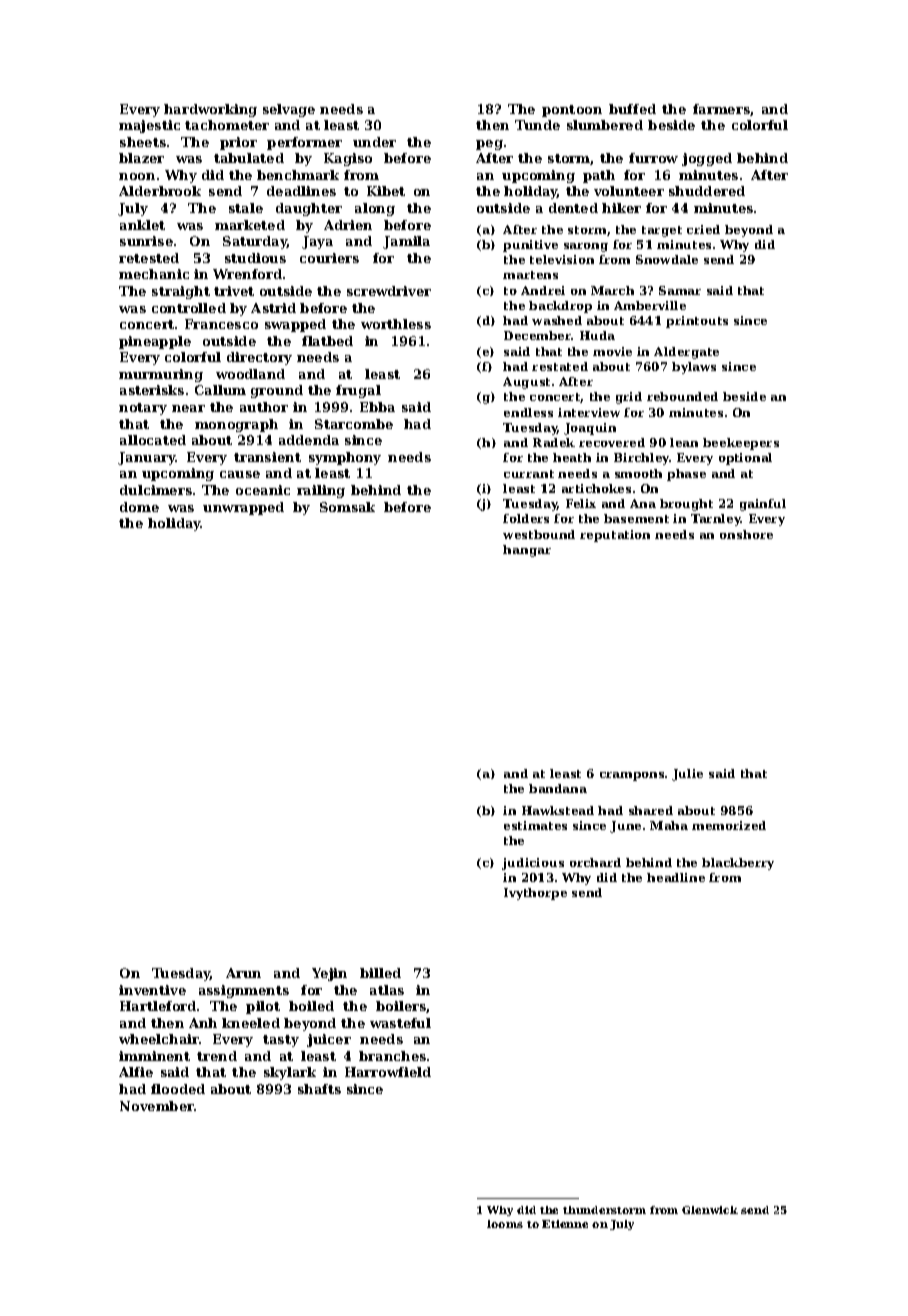 The image size is (908, 1316). Describe the element at coordinates (139, 507) in the image. I see `dome` at that location.
